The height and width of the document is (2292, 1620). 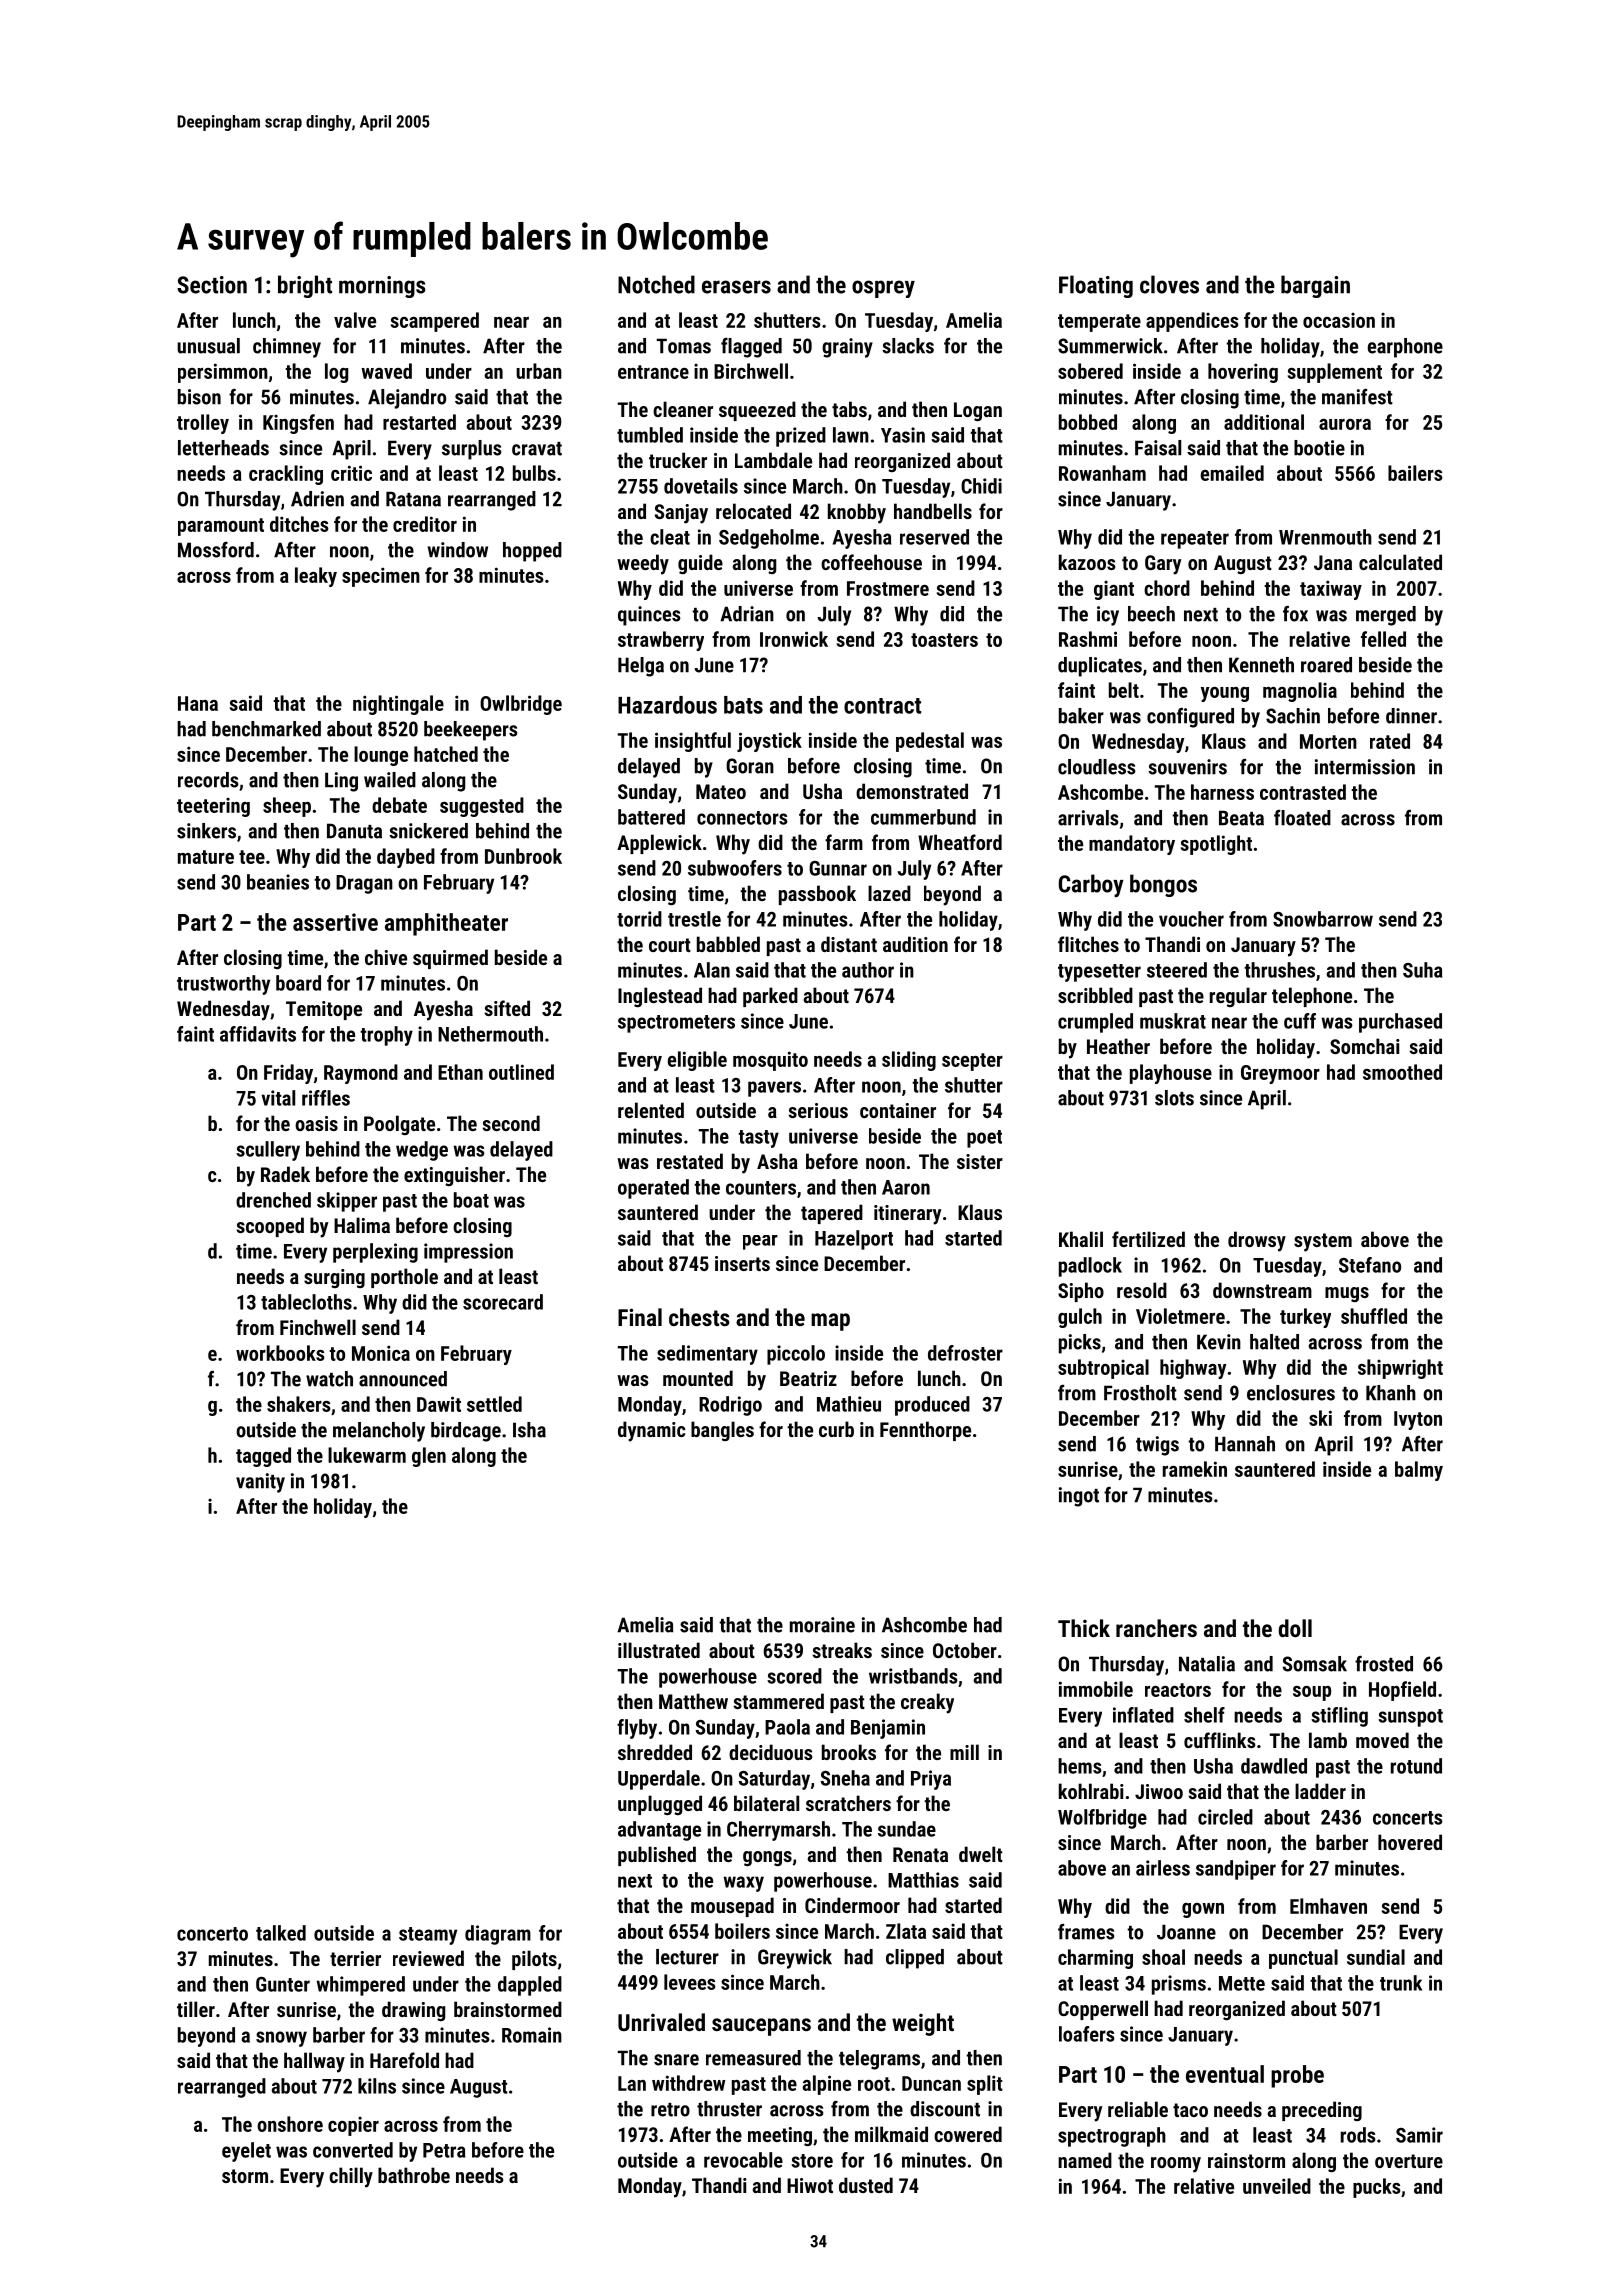 What do you see at coordinates (1277, 2186) in the document?
I see `unveiled` at bounding box center [1277, 2186].
